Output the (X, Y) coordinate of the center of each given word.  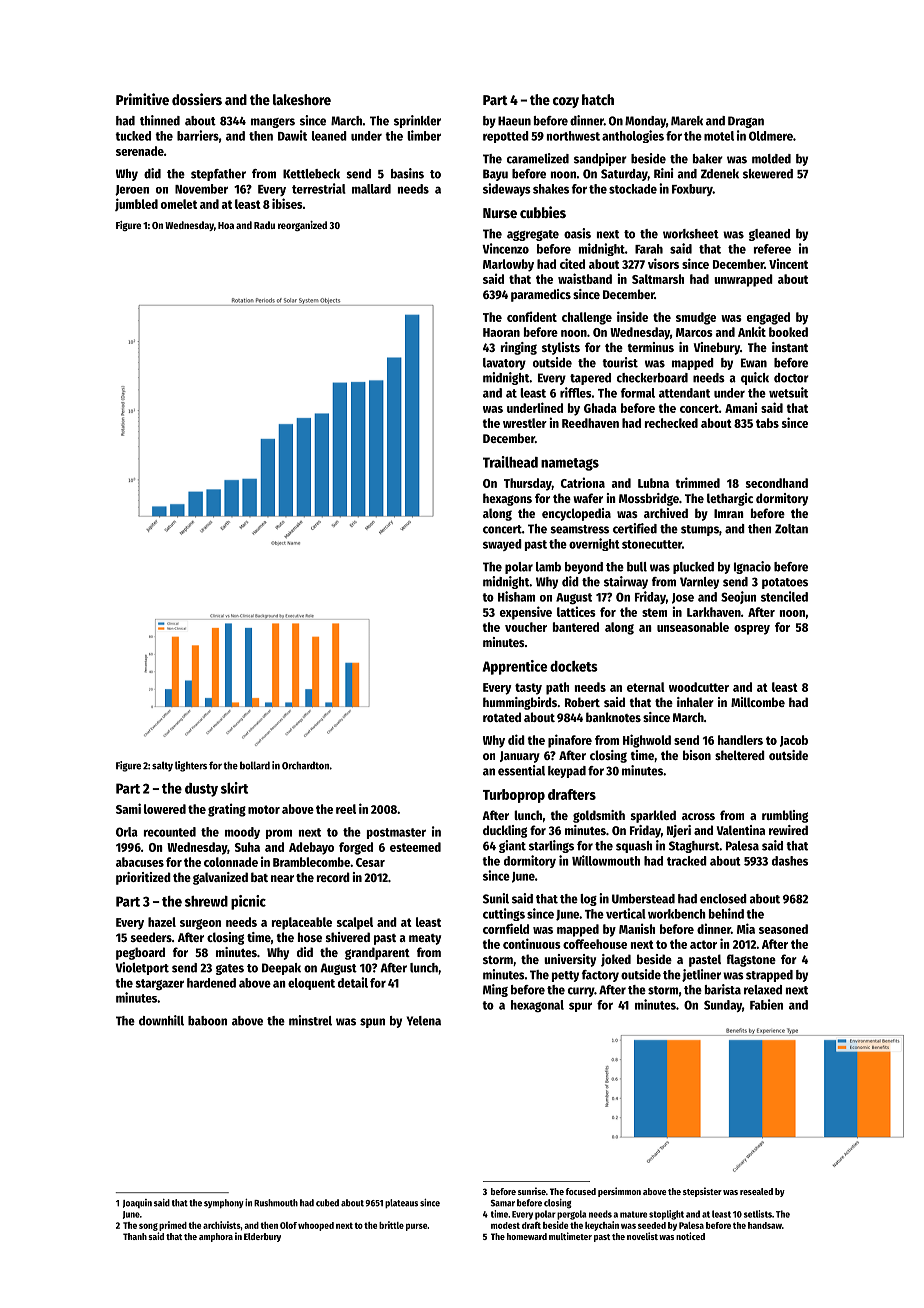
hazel (162, 922)
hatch (598, 99)
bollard (255, 765)
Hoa (226, 225)
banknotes (613, 717)
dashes (790, 861)
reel (346, 809)
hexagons (507, 499)
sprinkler (417, 121)
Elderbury (262, 1237)
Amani (741, 407)
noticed (690, 1236)
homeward (527, 1236)
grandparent (377, 953)
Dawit (292, 135)
